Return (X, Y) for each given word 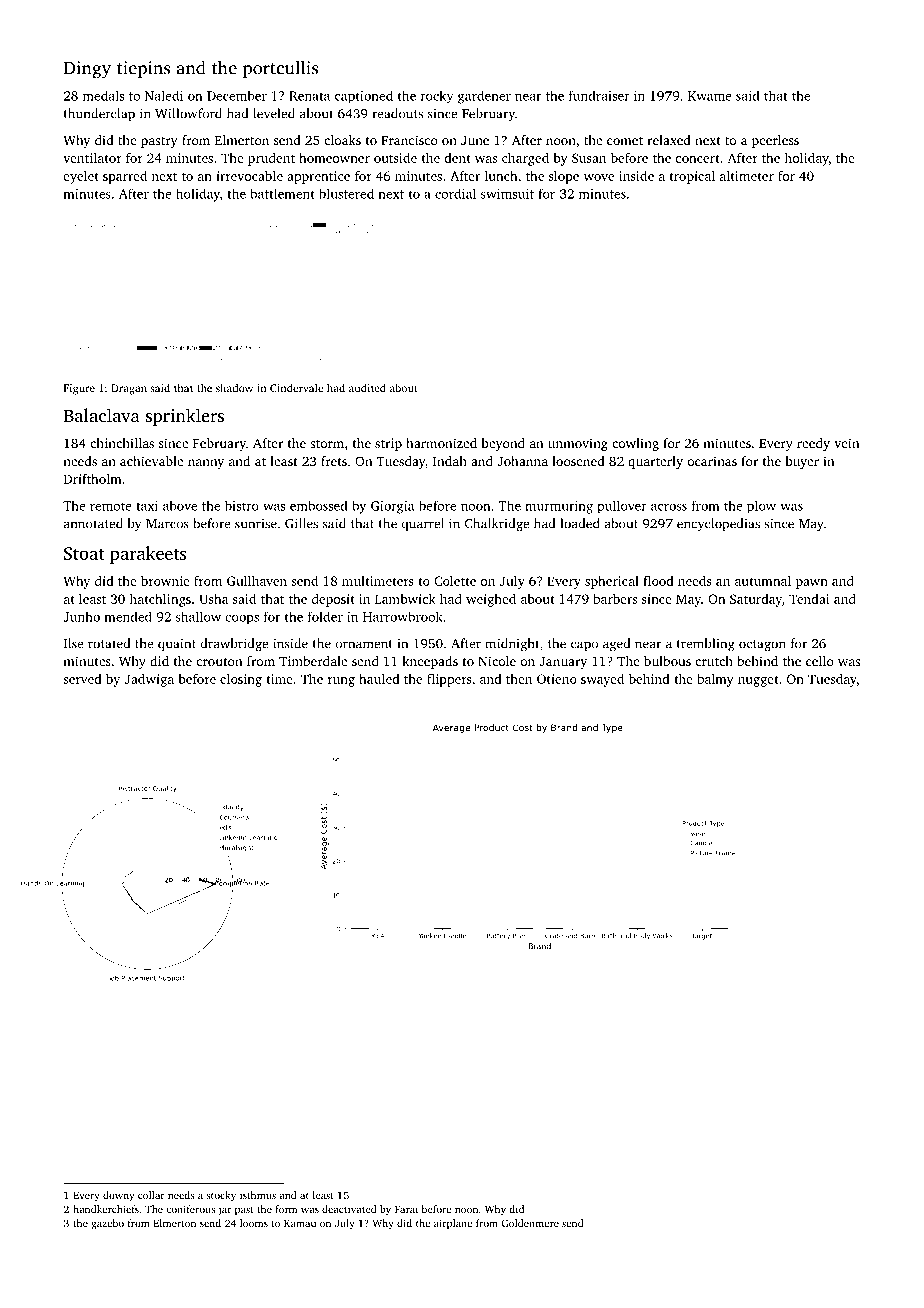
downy (118, 1196)
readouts (397, 113)
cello (820, 661)
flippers (449, 680)
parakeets (148, 555)
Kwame (710, 96)
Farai (406, 1209)
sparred (125, 177)
